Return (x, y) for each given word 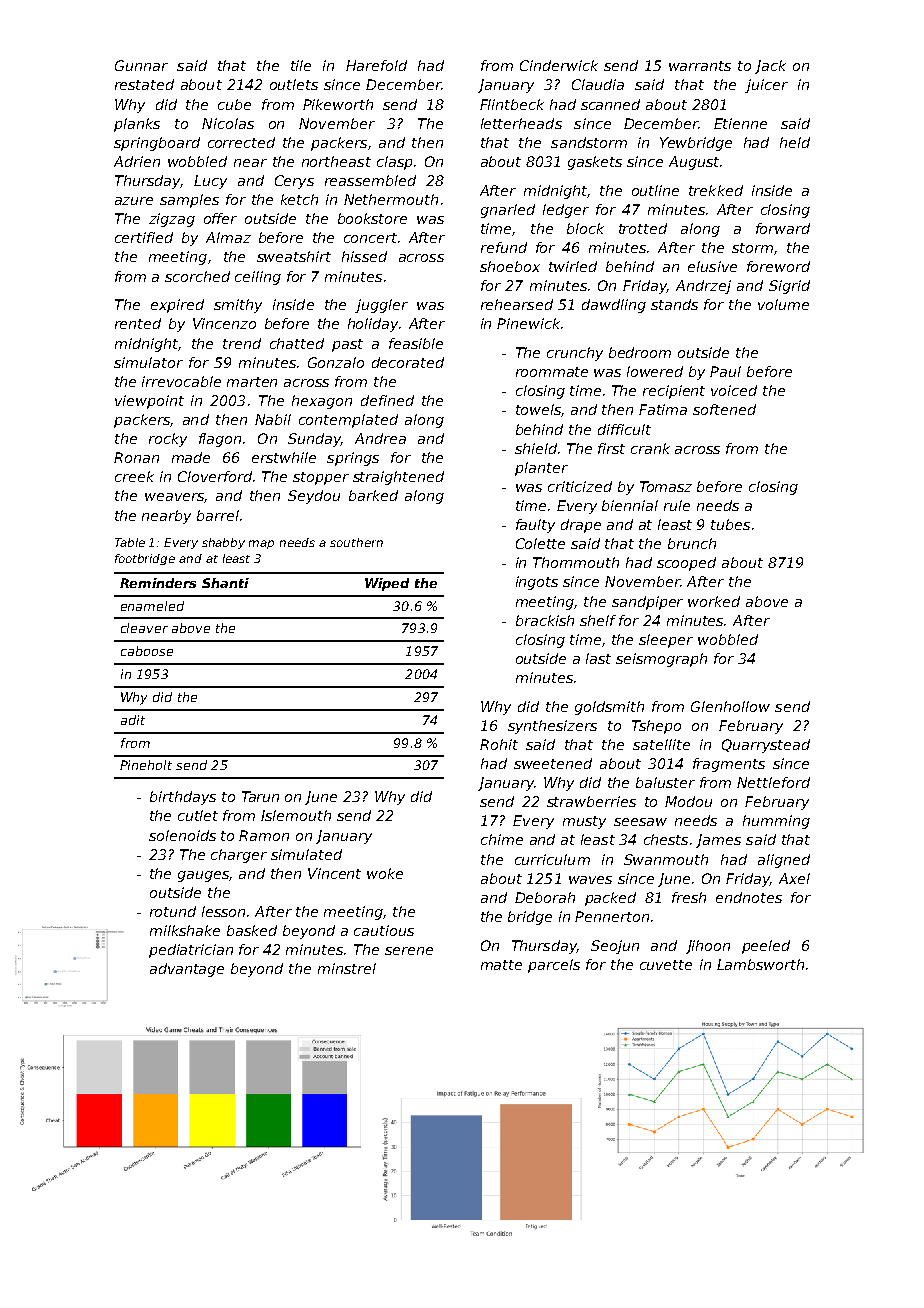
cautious (384, 930)
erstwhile (284, 457)
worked (714, 601)
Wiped (387, 584)
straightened (398, 478)
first (611, 448)
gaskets (595, 163)
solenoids (182, 835)
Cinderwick (559, 65)
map (261, 544)
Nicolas (228, 123)
